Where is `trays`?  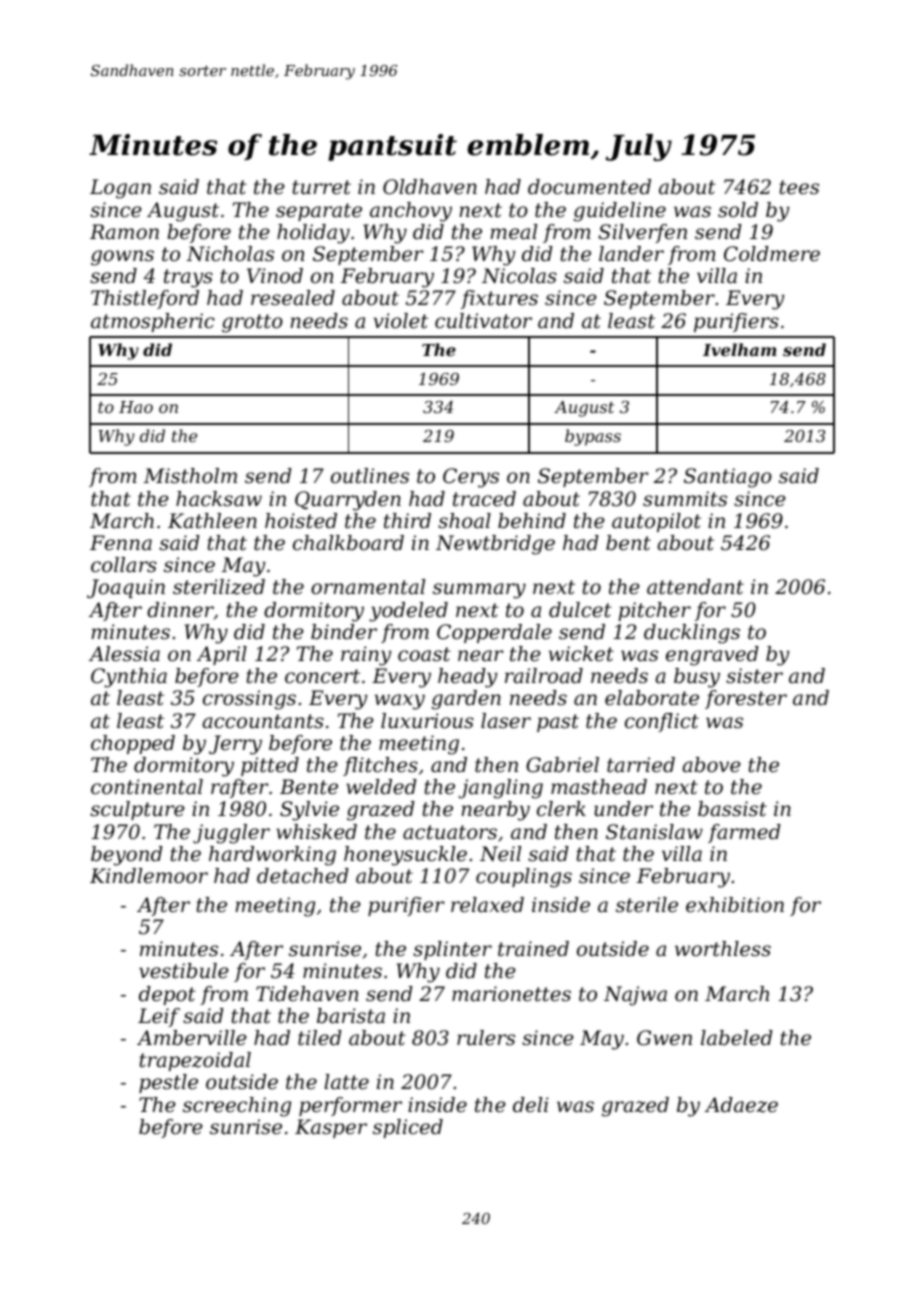
trays is located at coordinates (188, 278).
